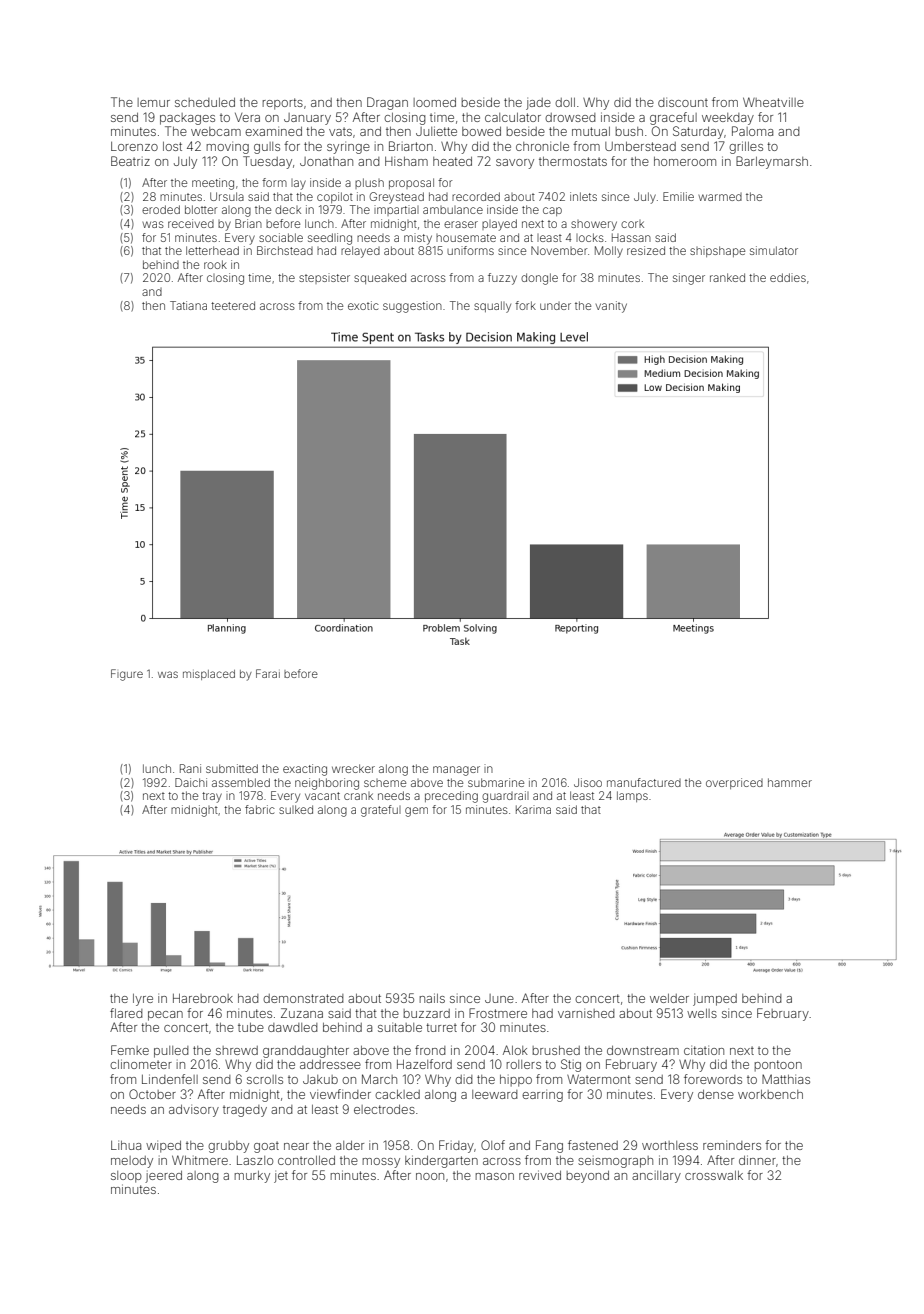 The image size is (924, 1314). Describe the element at coordinates (268, 673) in the page. I see `Farai` at that location.
